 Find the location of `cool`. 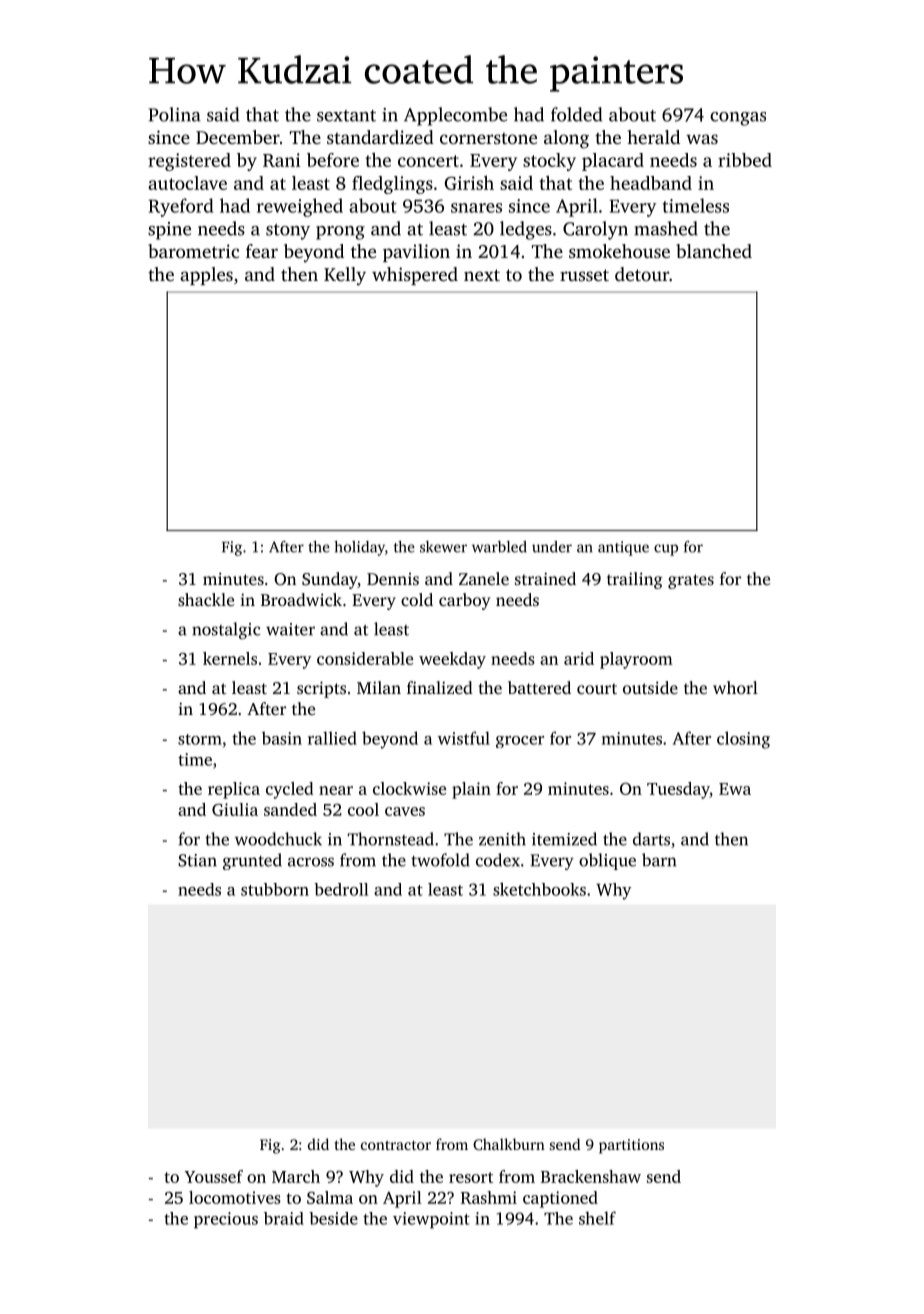

cool is located at coordinates (363, 809).
